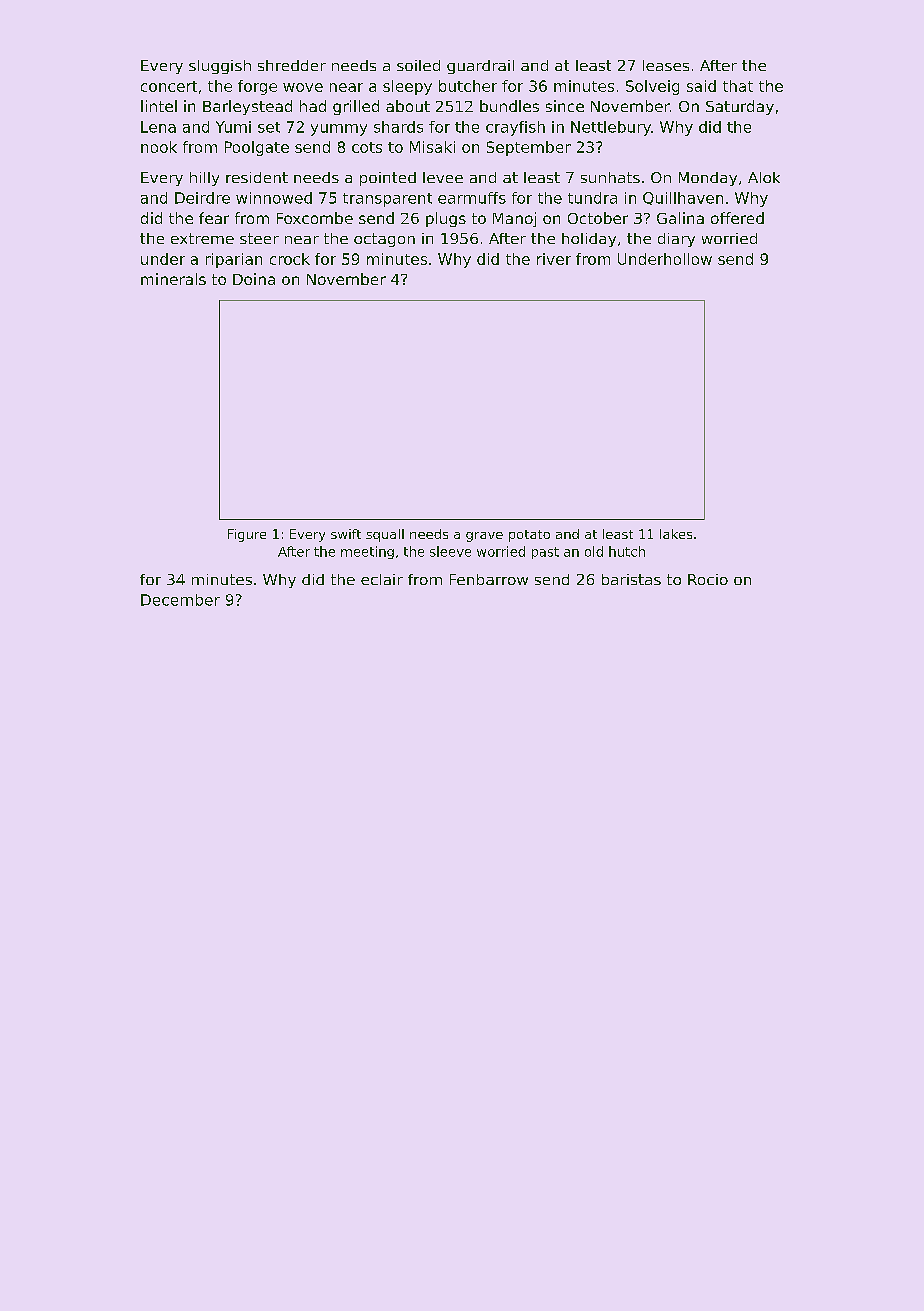 This screenshot has height=1311, width=924. What do you see at coordinates (443, 177) in the screenshot?
I see `levee` at bounding box center [443, 177].
